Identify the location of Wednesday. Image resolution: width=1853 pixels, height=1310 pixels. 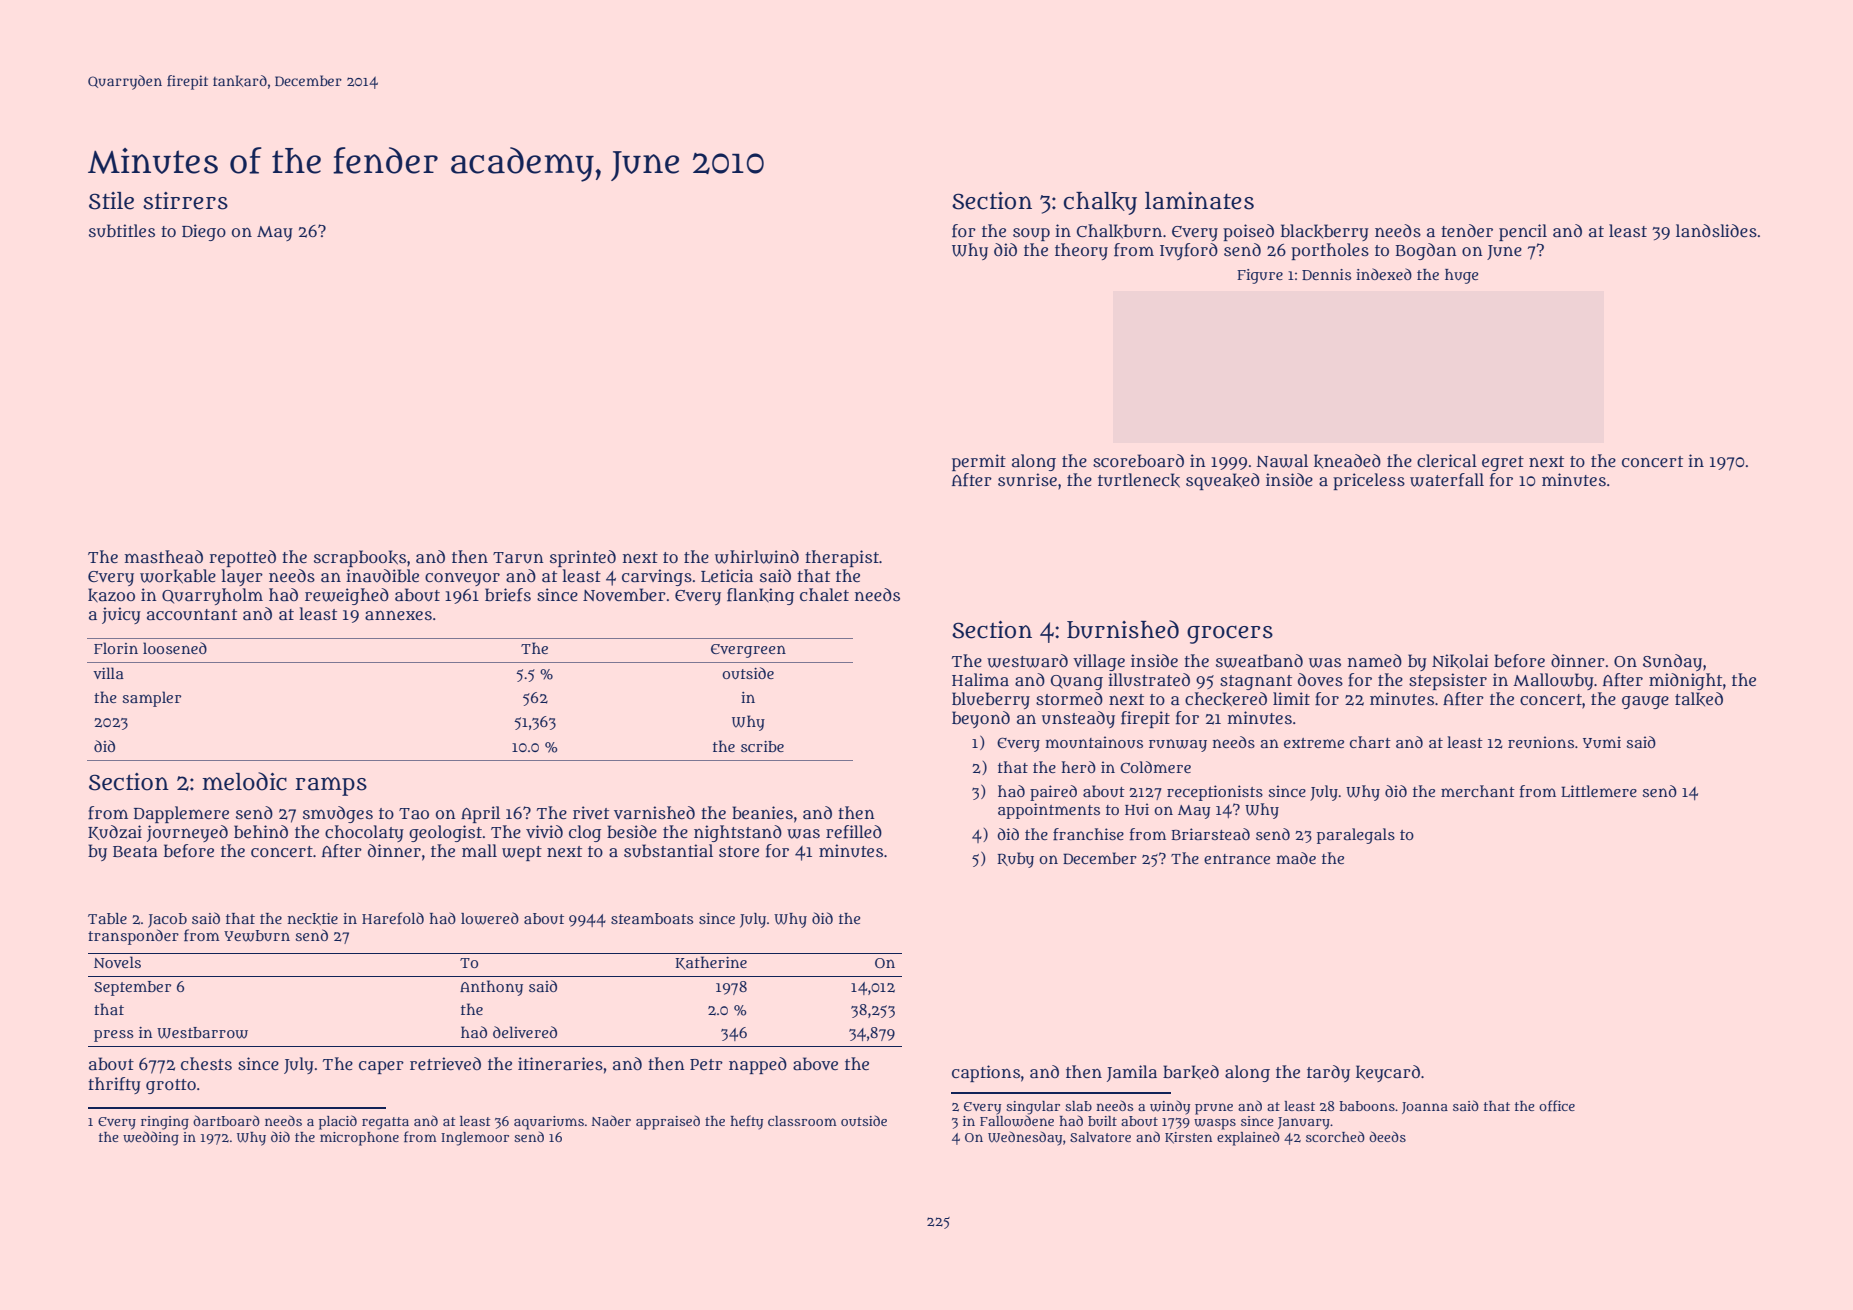
(1025, 1138).
